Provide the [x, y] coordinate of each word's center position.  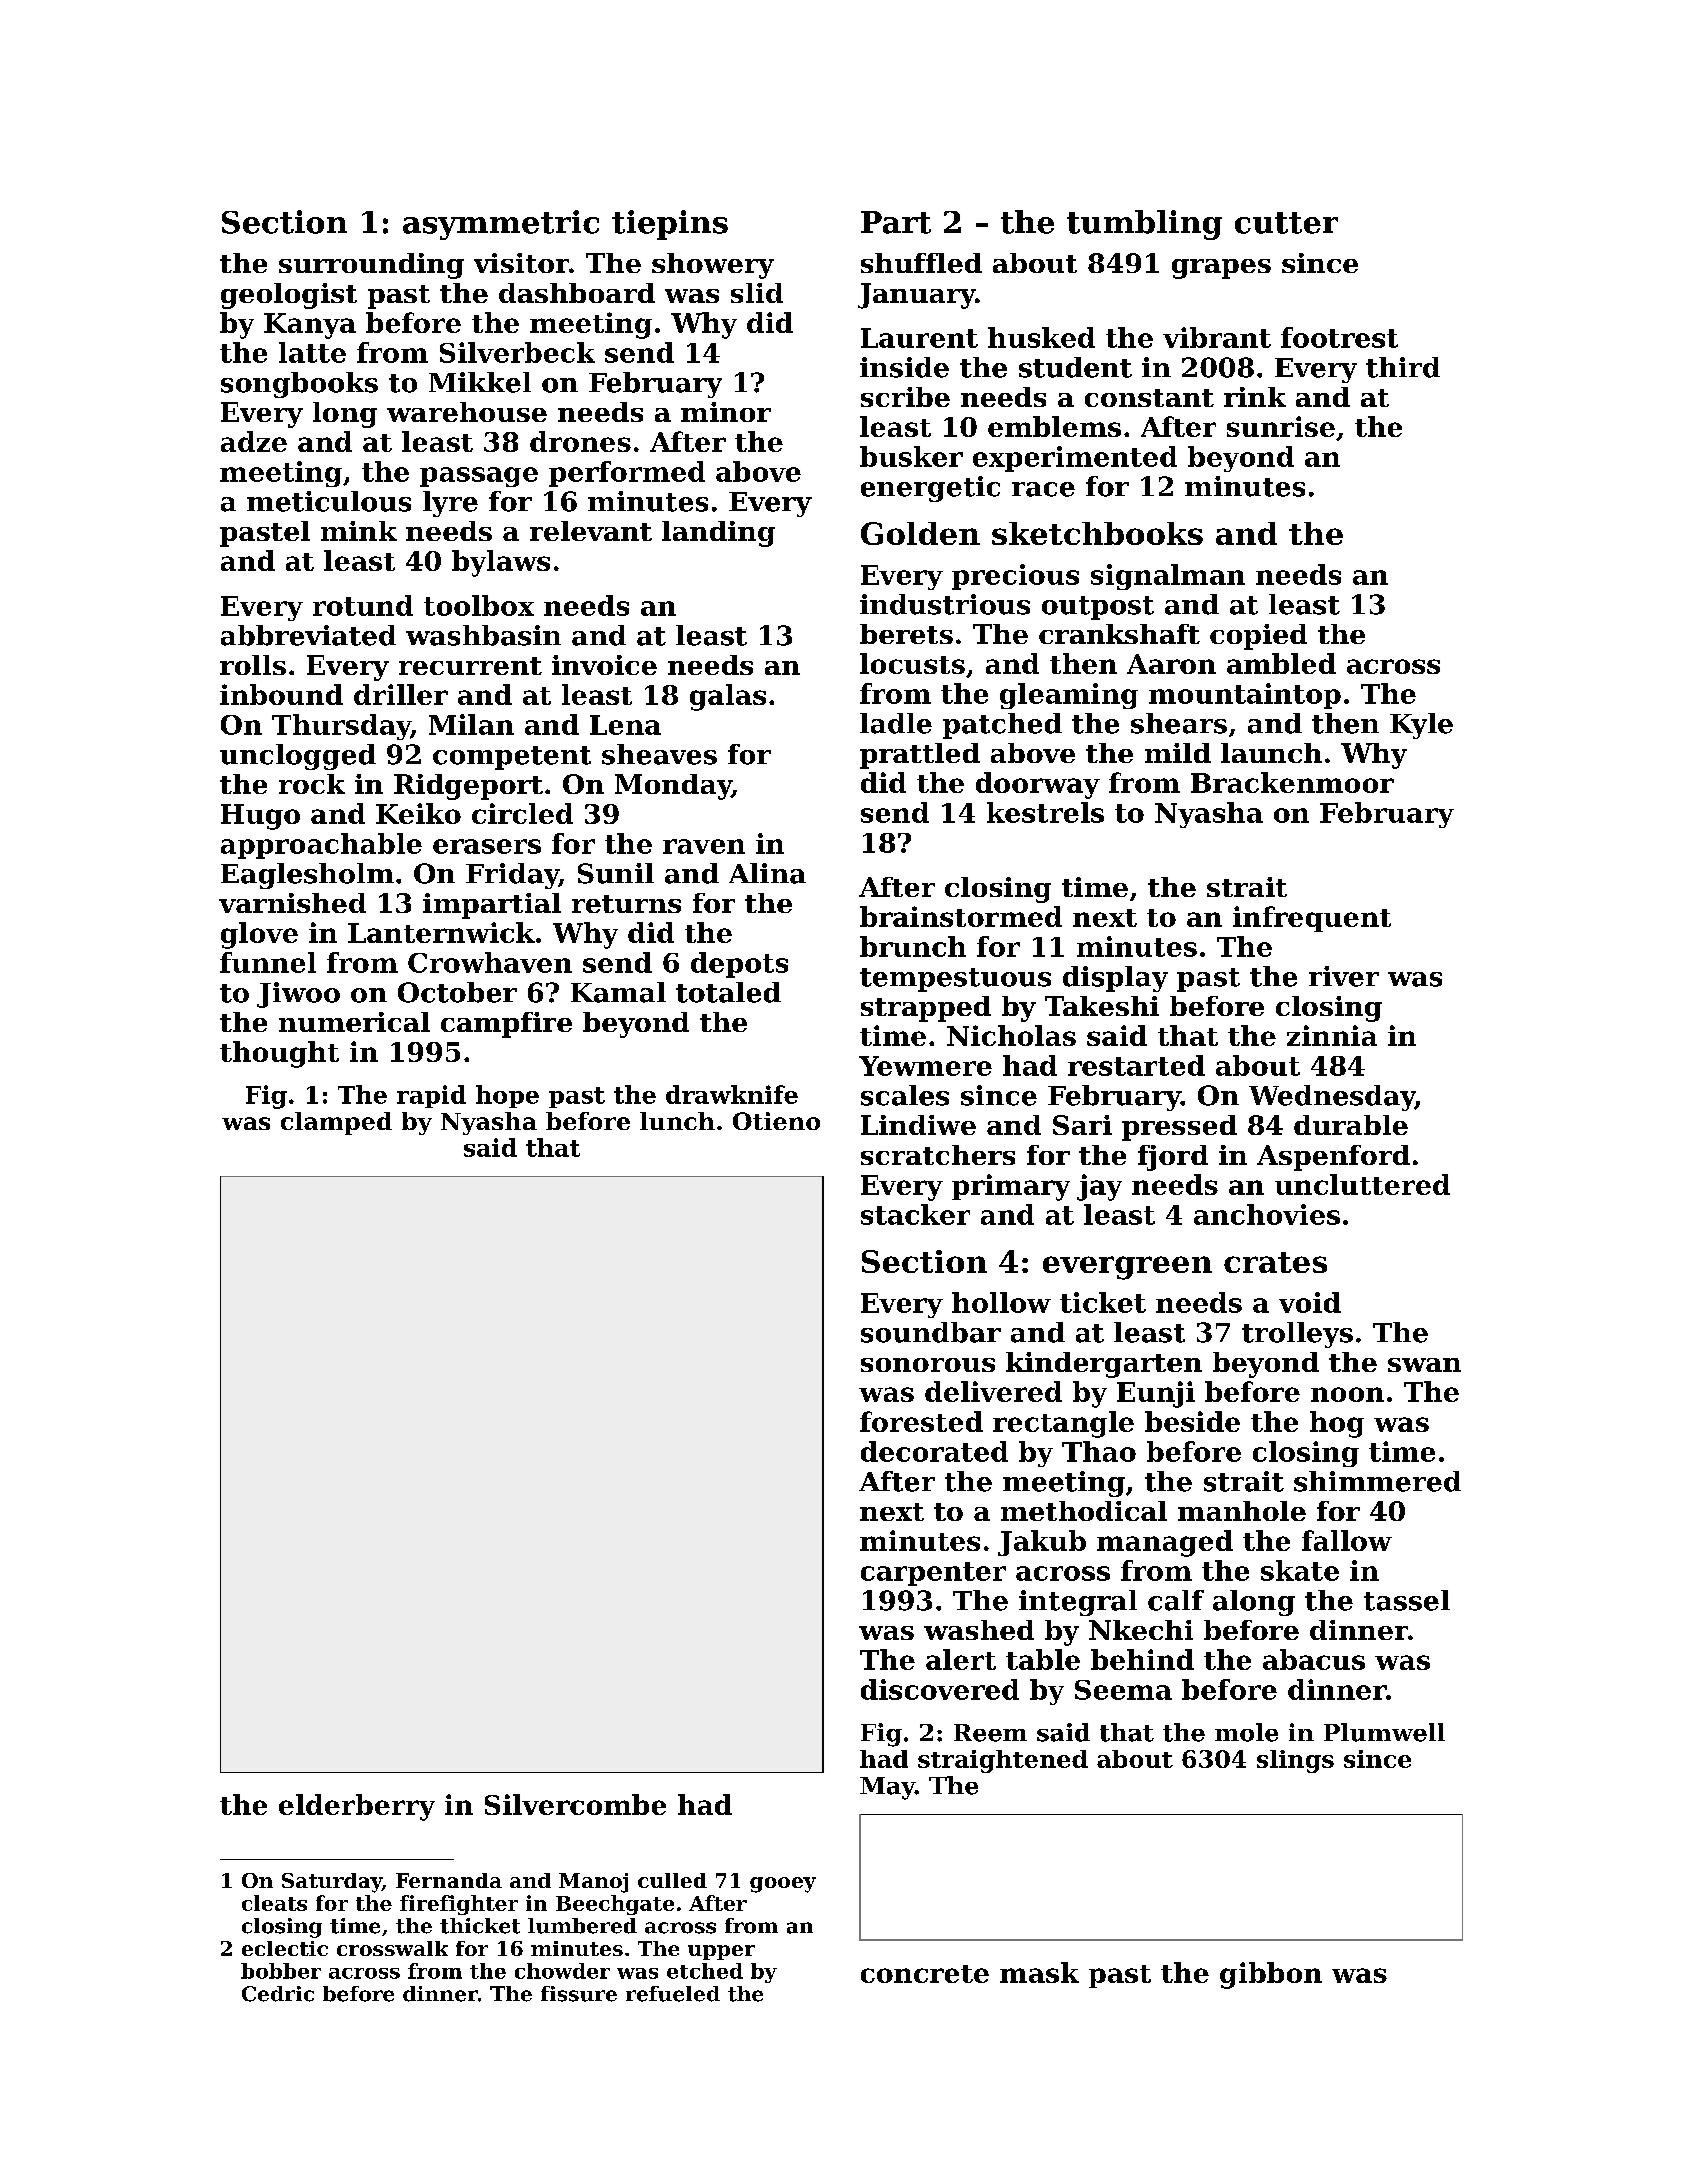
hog [1337, 1424]
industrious [945, 604]
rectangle [1063, 1424]
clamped [336, 1123]
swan [1424, 1365]
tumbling [1144, 225]
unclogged [298, 757]
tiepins [670, 225]
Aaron [1171, 664]
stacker [915, 1214]
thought [279, 1054]
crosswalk [392, 1948]
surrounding [371, 266]
